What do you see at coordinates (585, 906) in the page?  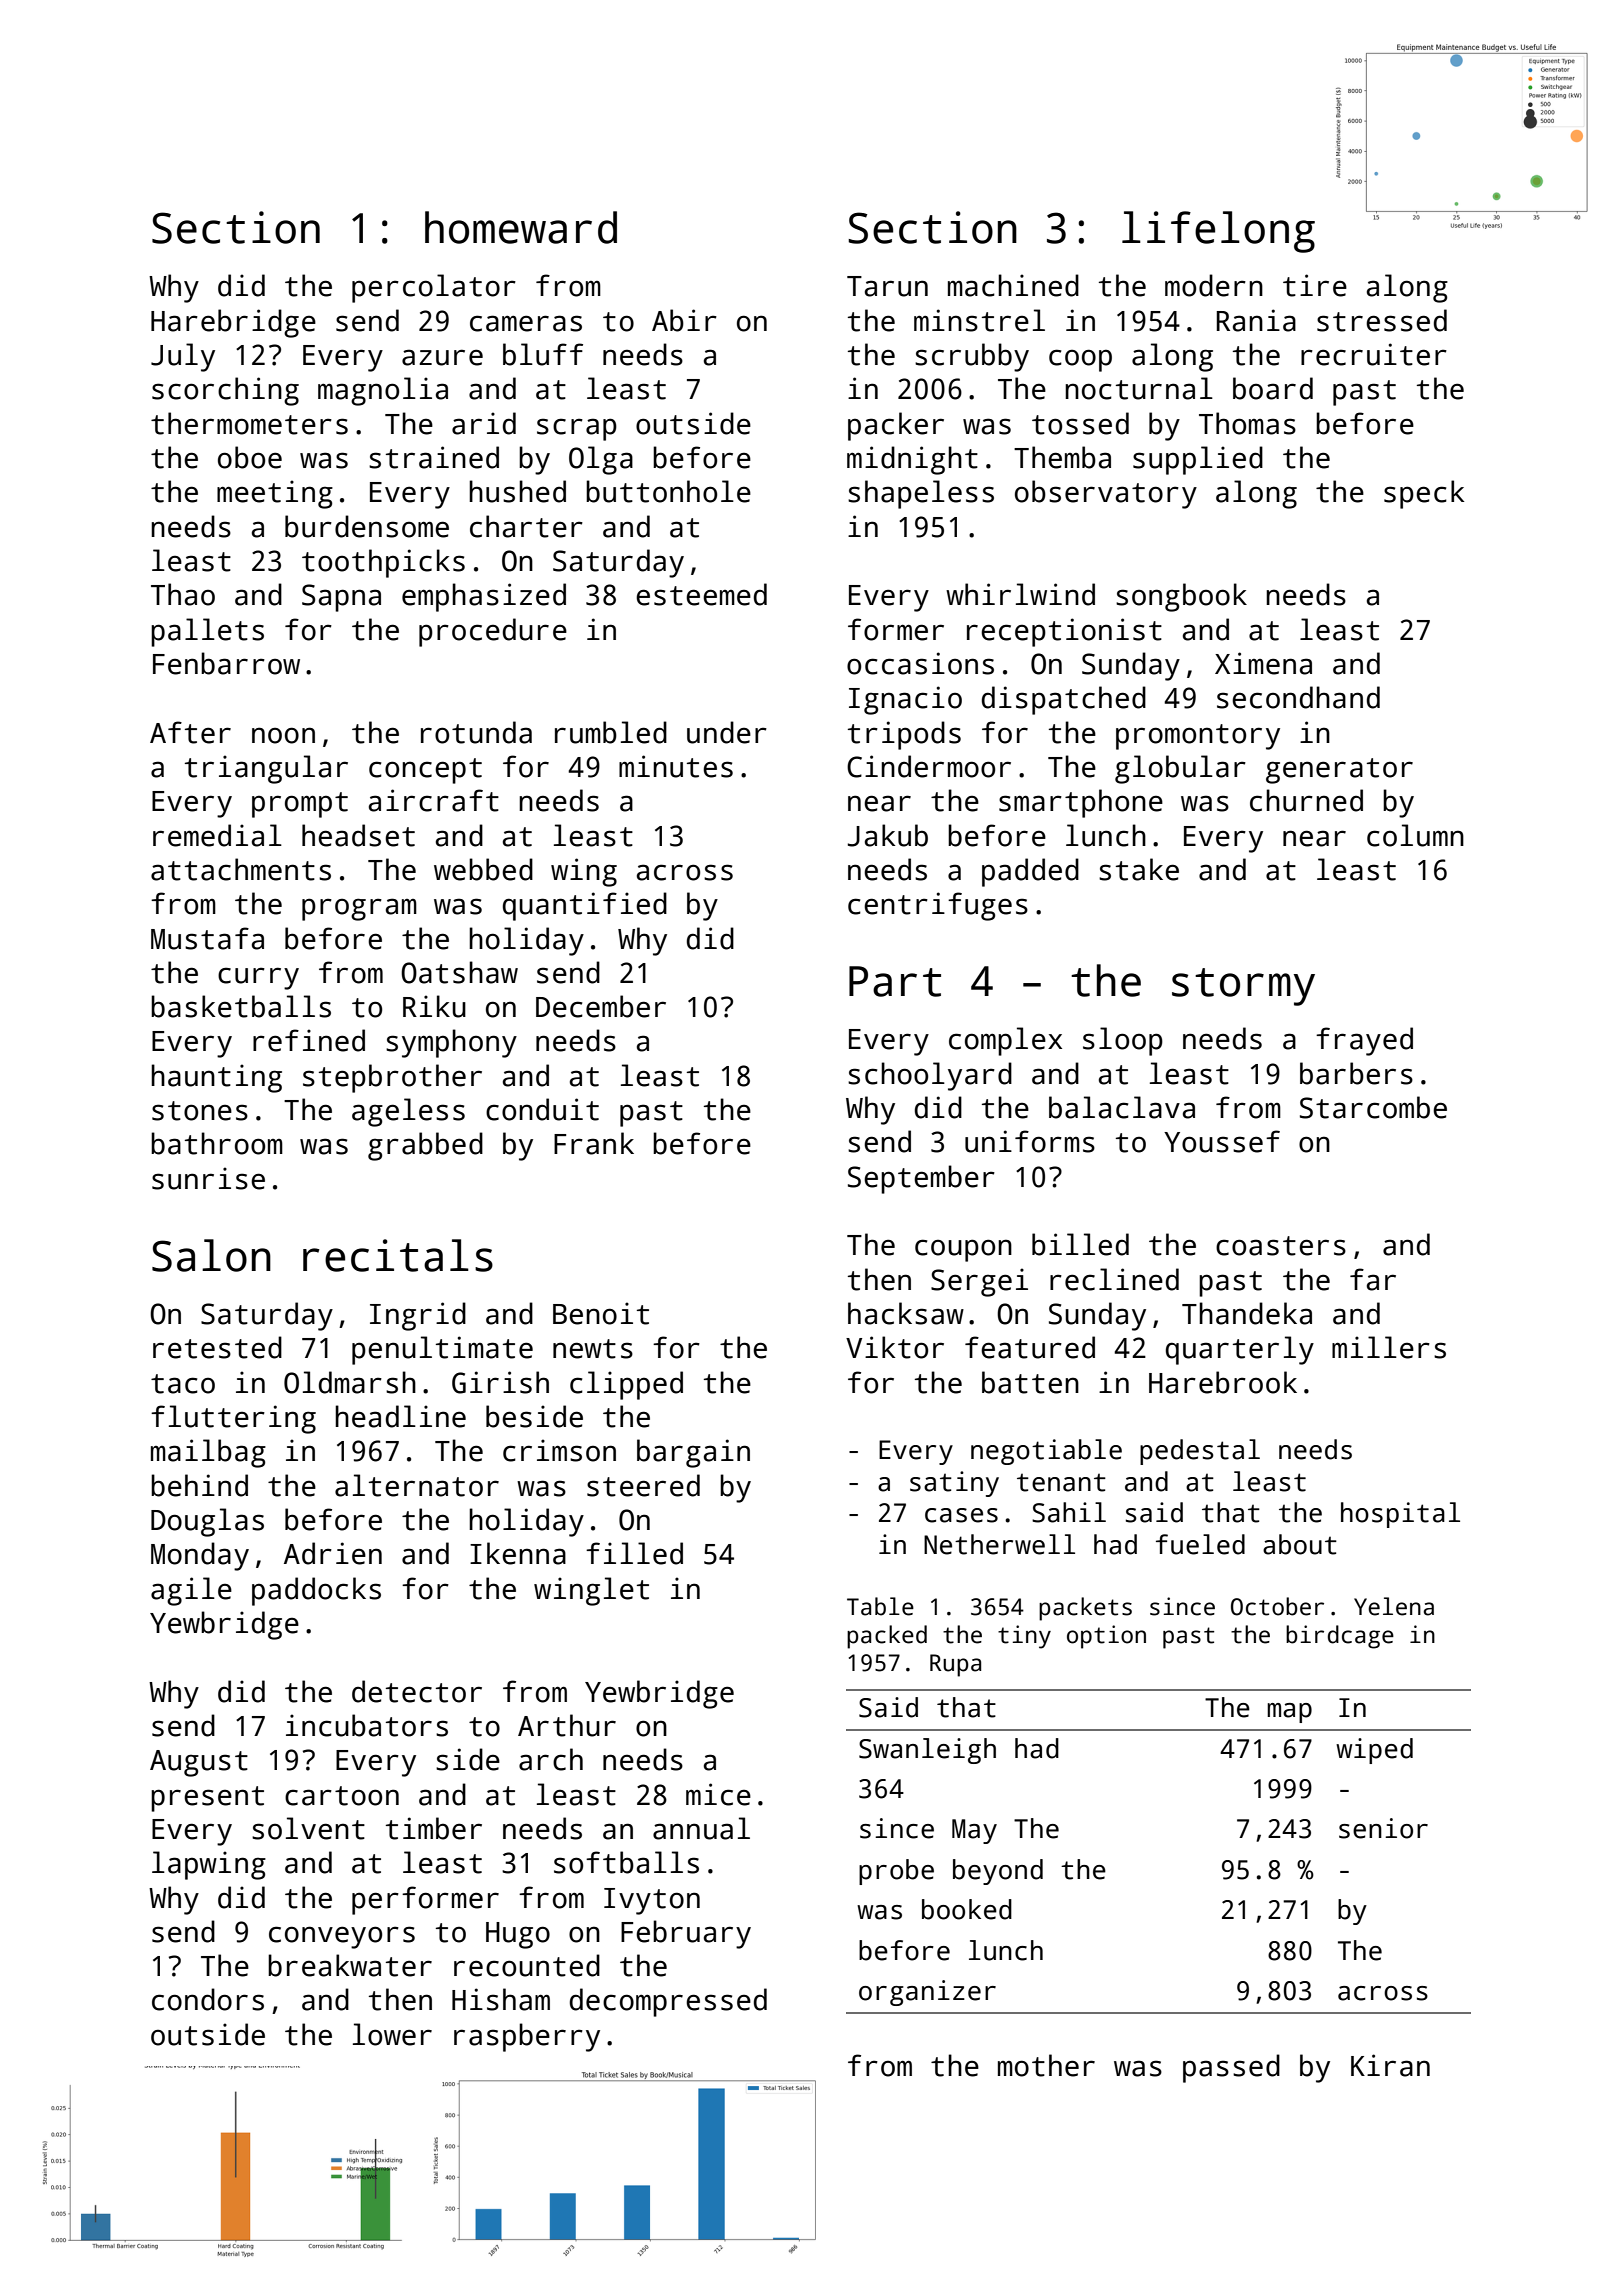 I see `quantified` at bounding box center [585, 906].
